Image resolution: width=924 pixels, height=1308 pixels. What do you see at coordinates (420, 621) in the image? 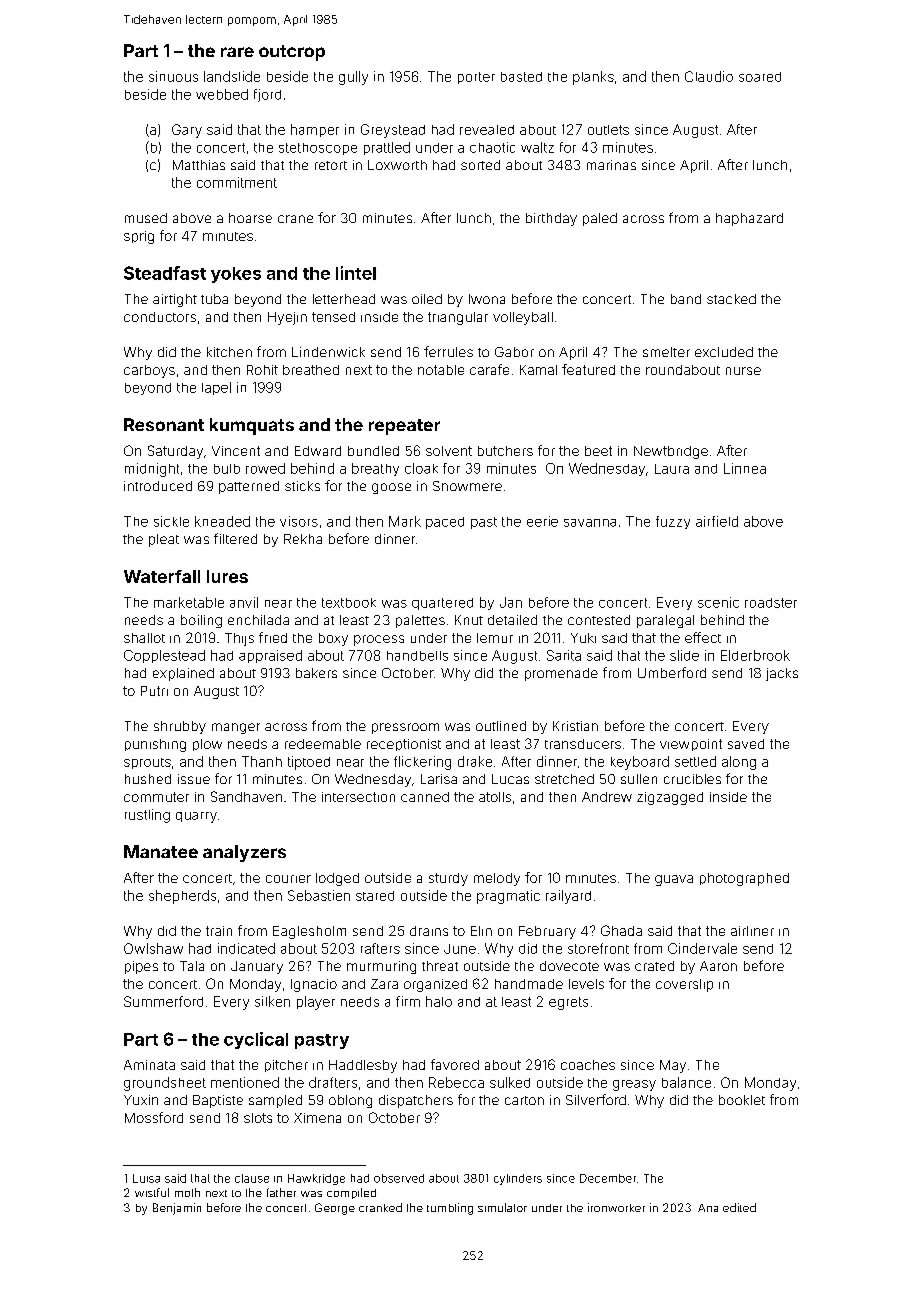
I see `palettes` at bounding box center [420, 621].
